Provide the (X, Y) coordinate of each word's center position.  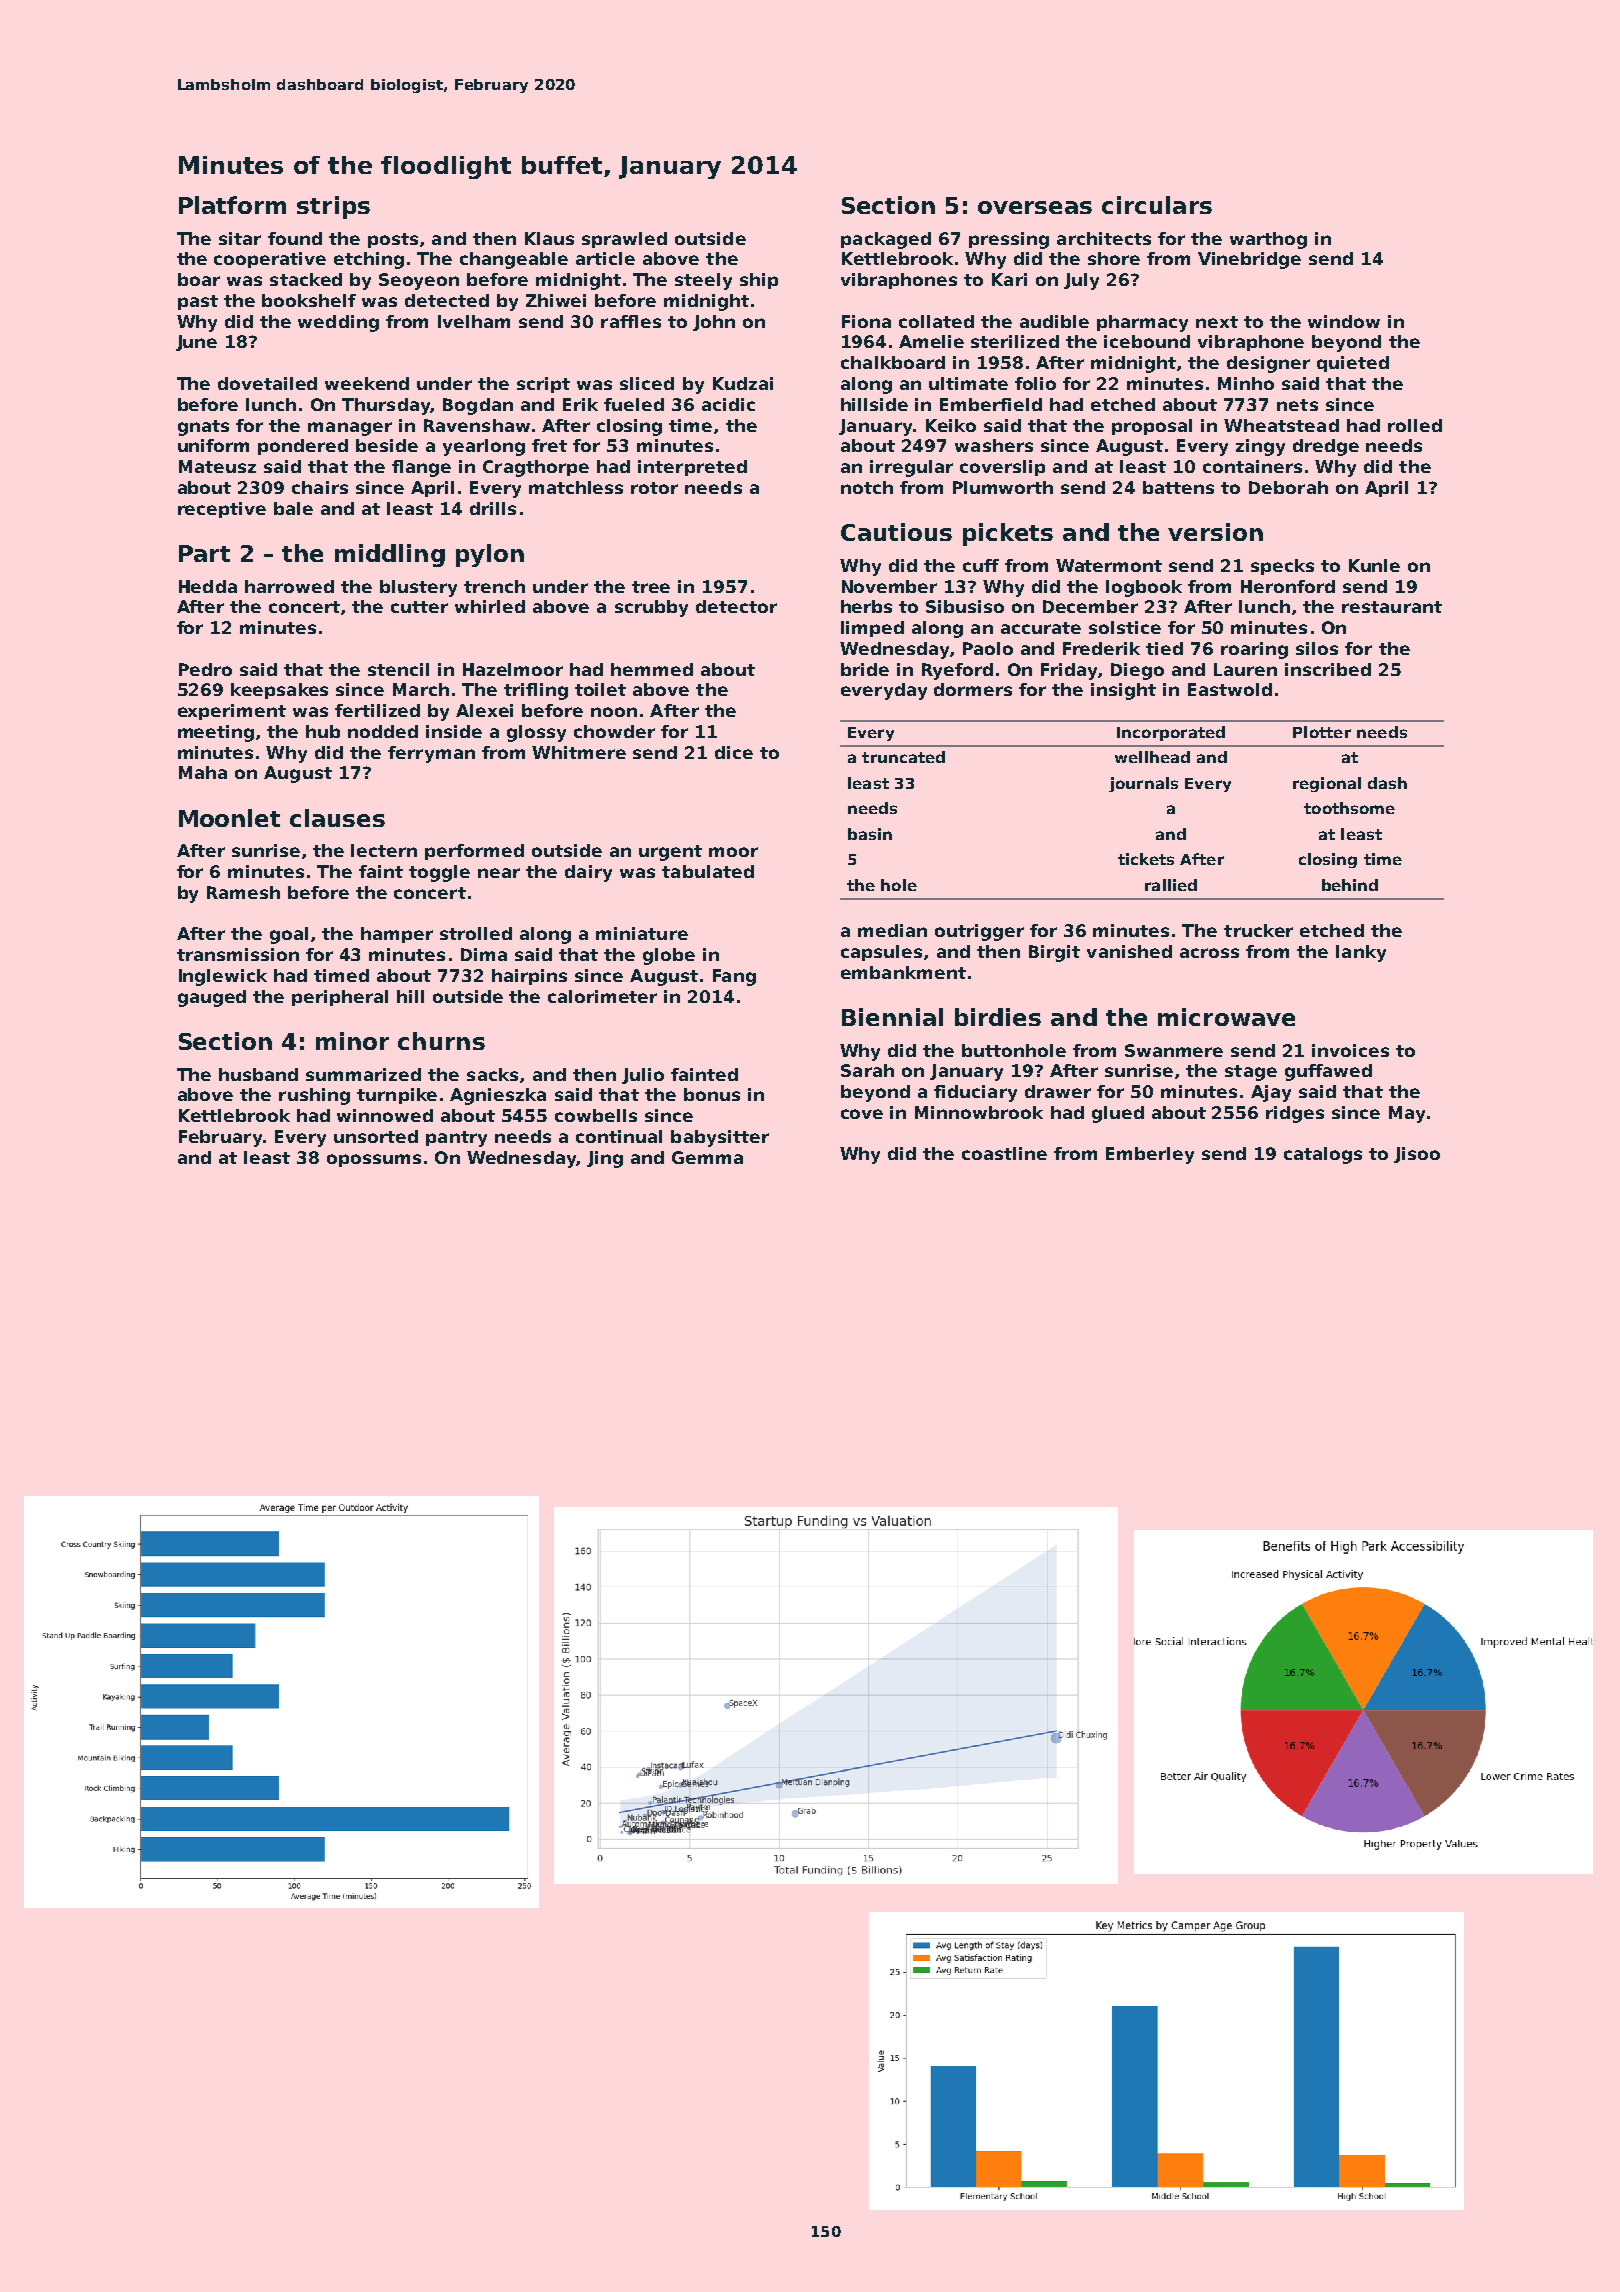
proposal (1152, 427)
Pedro (205, 669)
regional (1327, 784)
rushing (314, 1096)
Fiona (866, 321)
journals (1143, 784)
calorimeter (602, 996)
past (198, 302)
